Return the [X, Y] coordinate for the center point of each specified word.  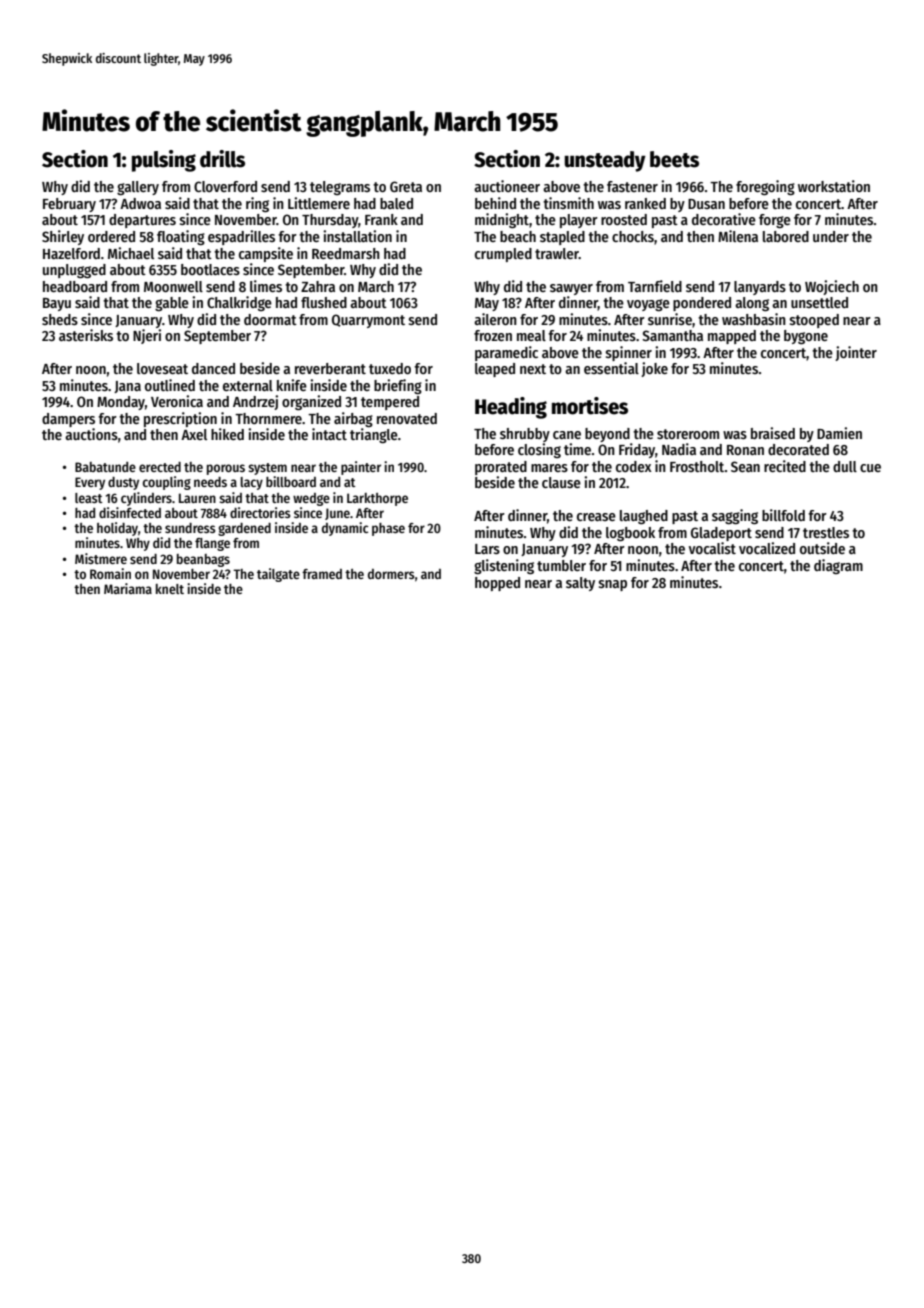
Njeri [147, 336]
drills [222, 159]
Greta [406, 186]
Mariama [128, 588]
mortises [590, 406]
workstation [834, 186]
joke [654, 369]
